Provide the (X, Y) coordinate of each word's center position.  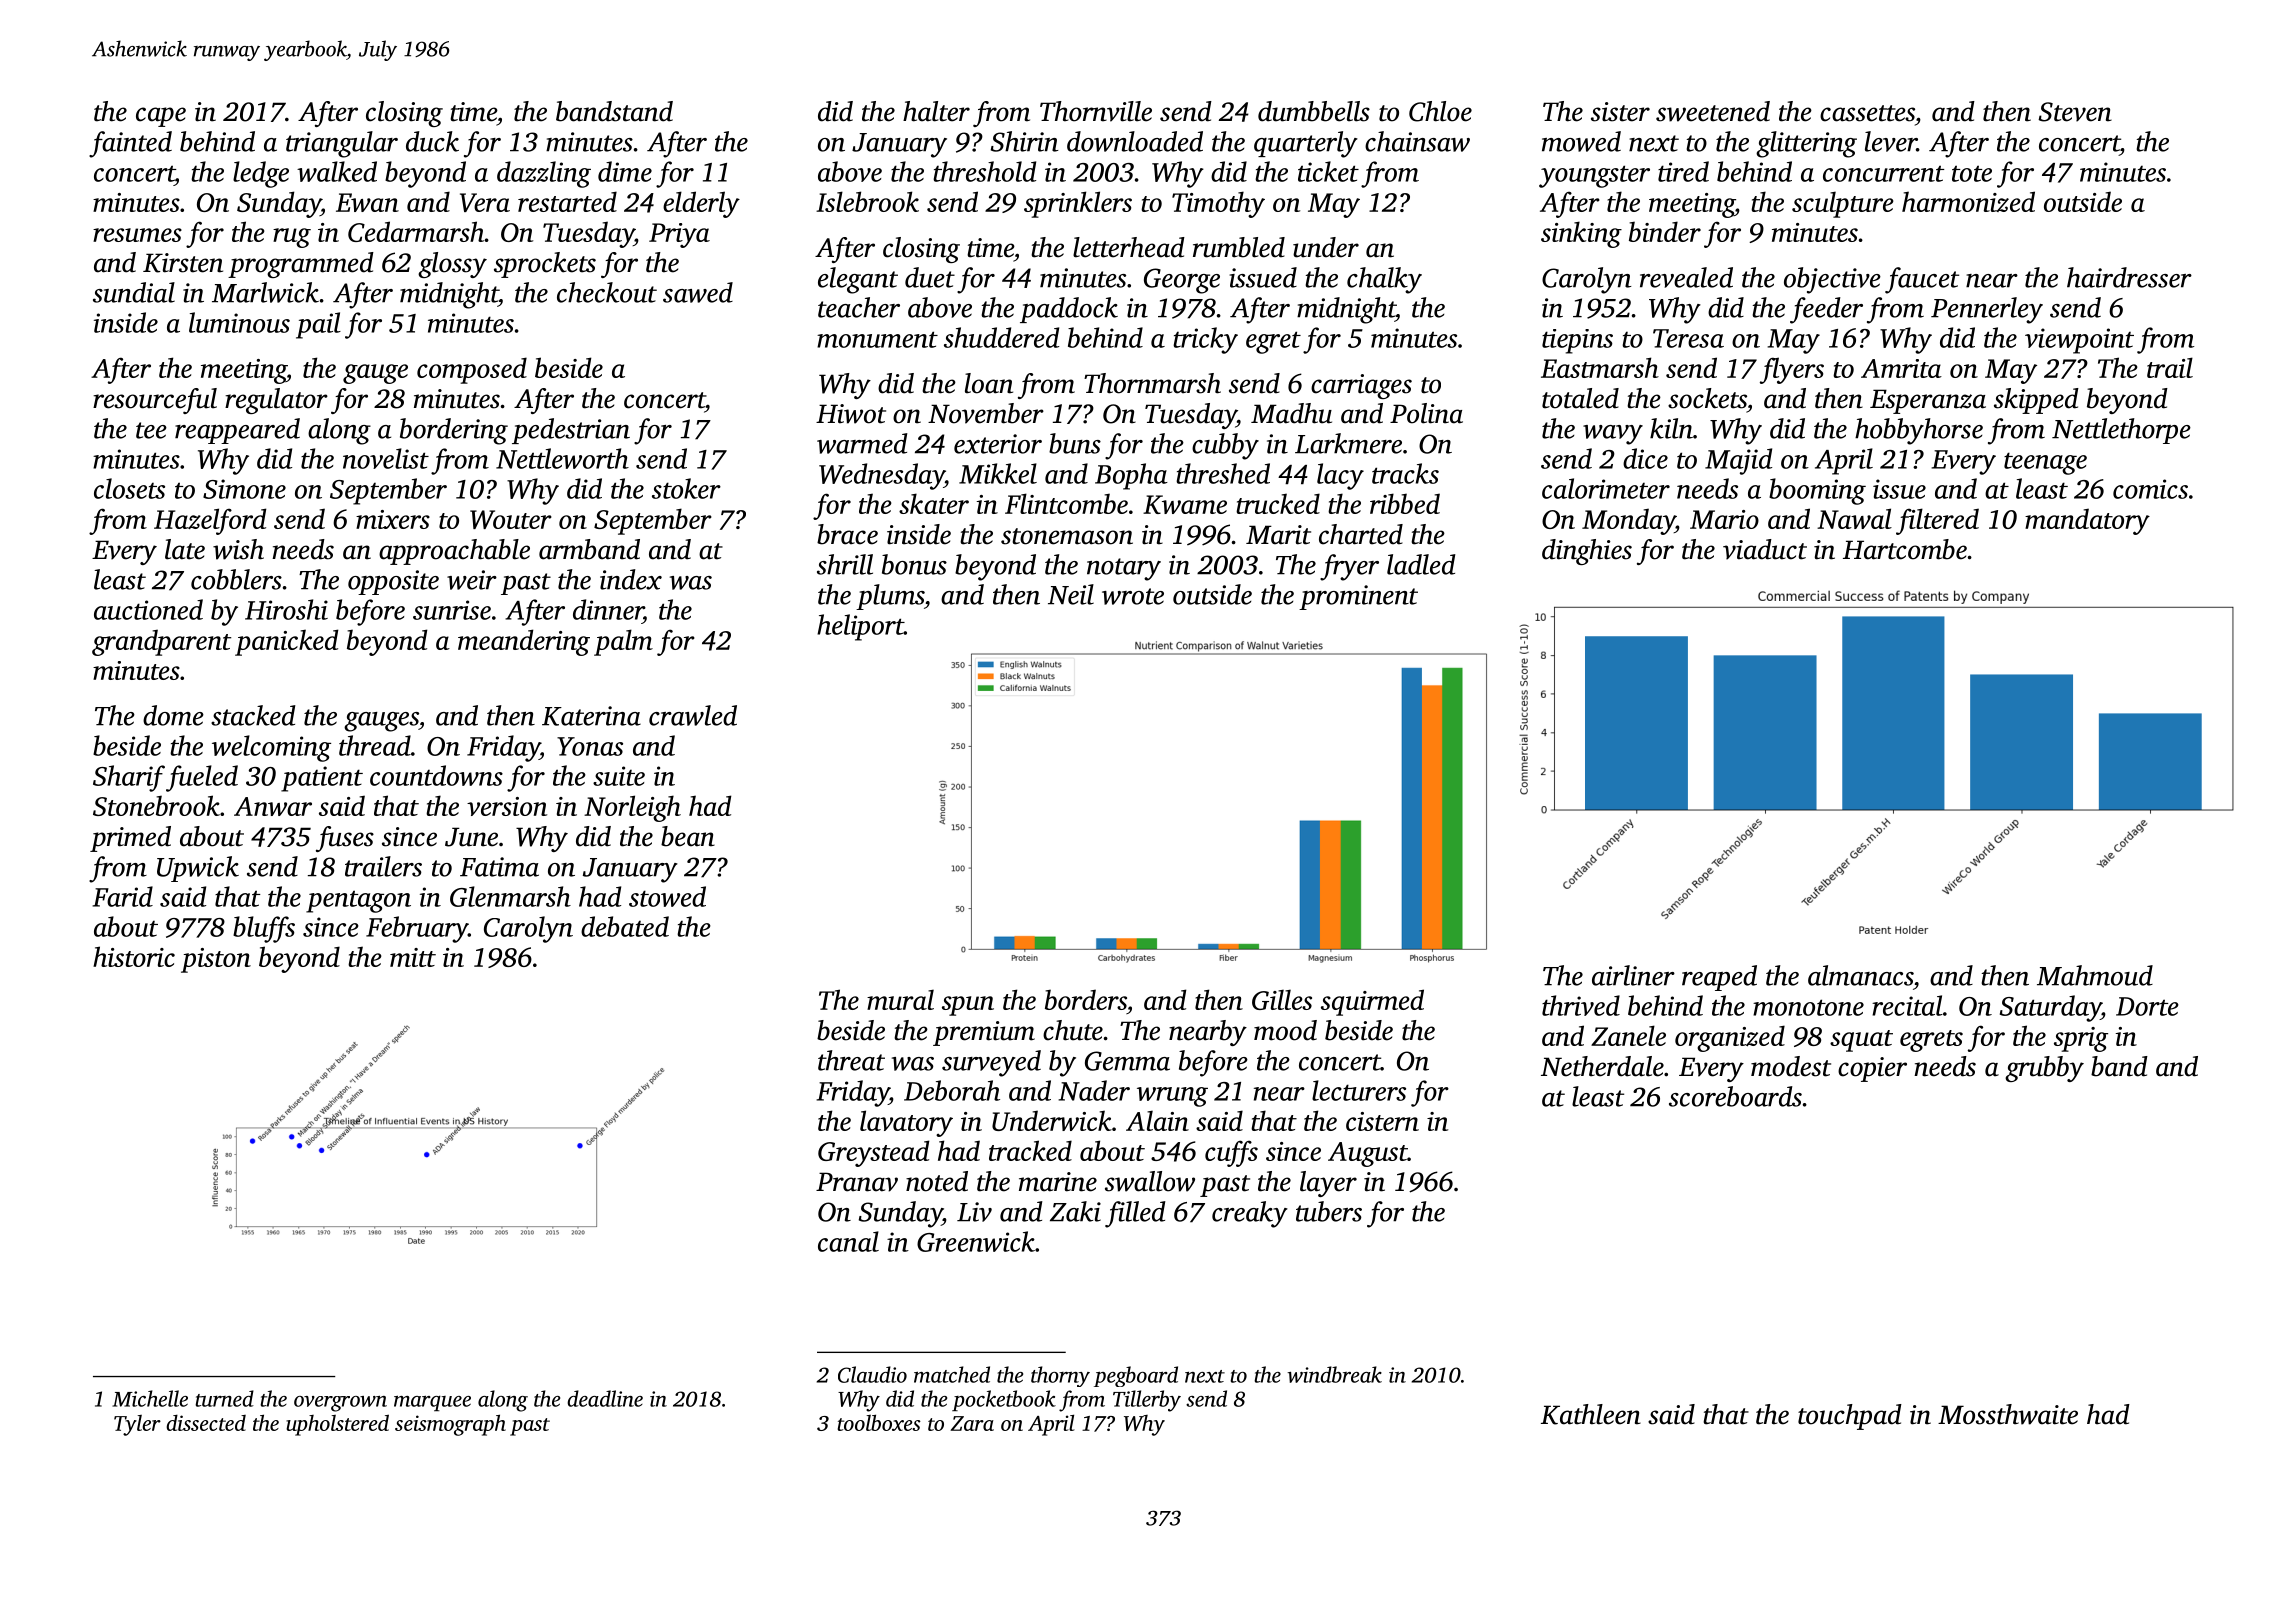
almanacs (1860, 975)
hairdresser (2129, 277)
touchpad (1850, 1417)
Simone (244, 489)
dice (1645, 458)
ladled (1421, 564)
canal (848, 1241)
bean (688, 836)
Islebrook (867, 201)
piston (216, 960)
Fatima (499, 867)
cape (161, 117)
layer (1328, 1184)
